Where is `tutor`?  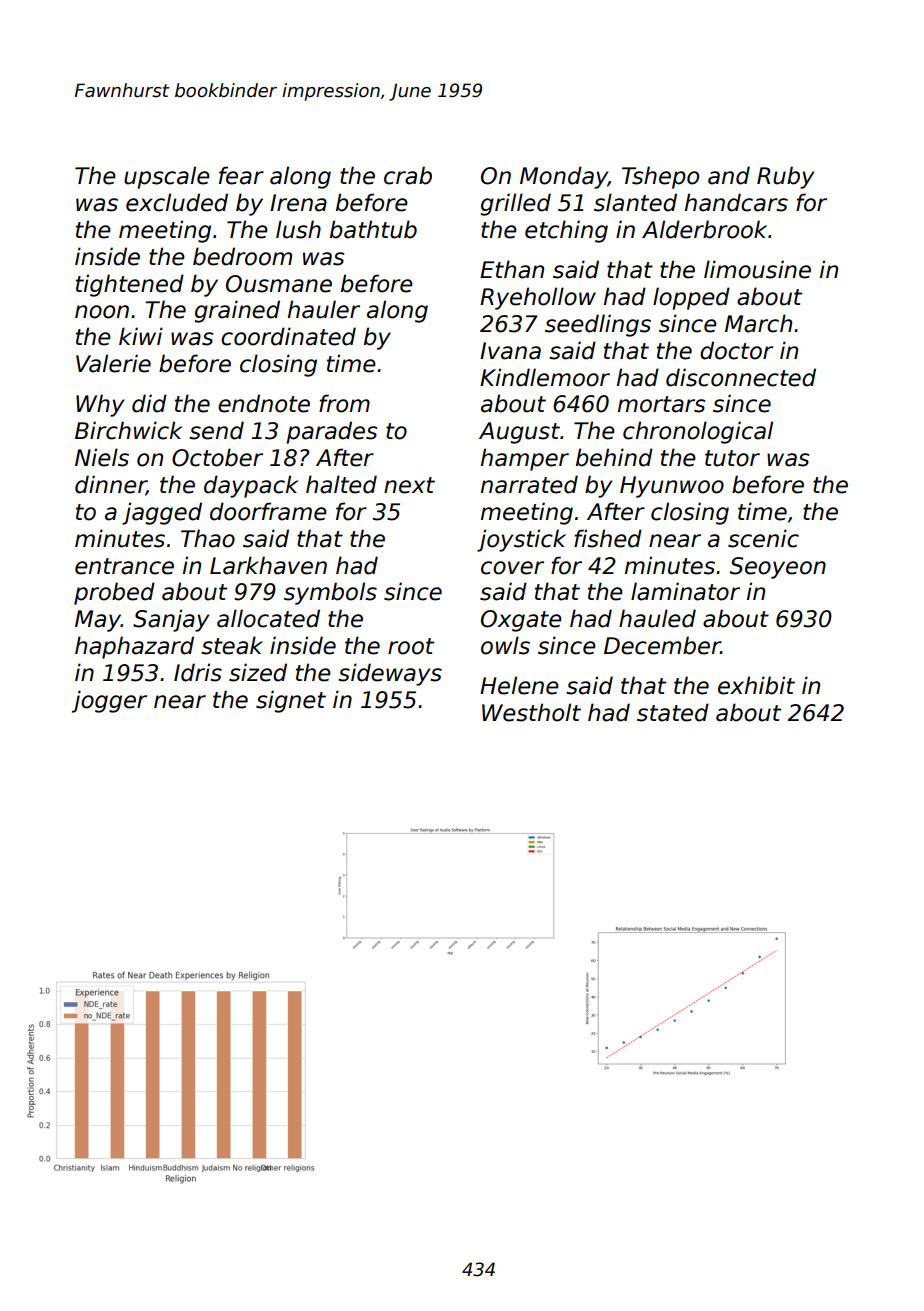 tutor is located at coordinates (732, 458).
